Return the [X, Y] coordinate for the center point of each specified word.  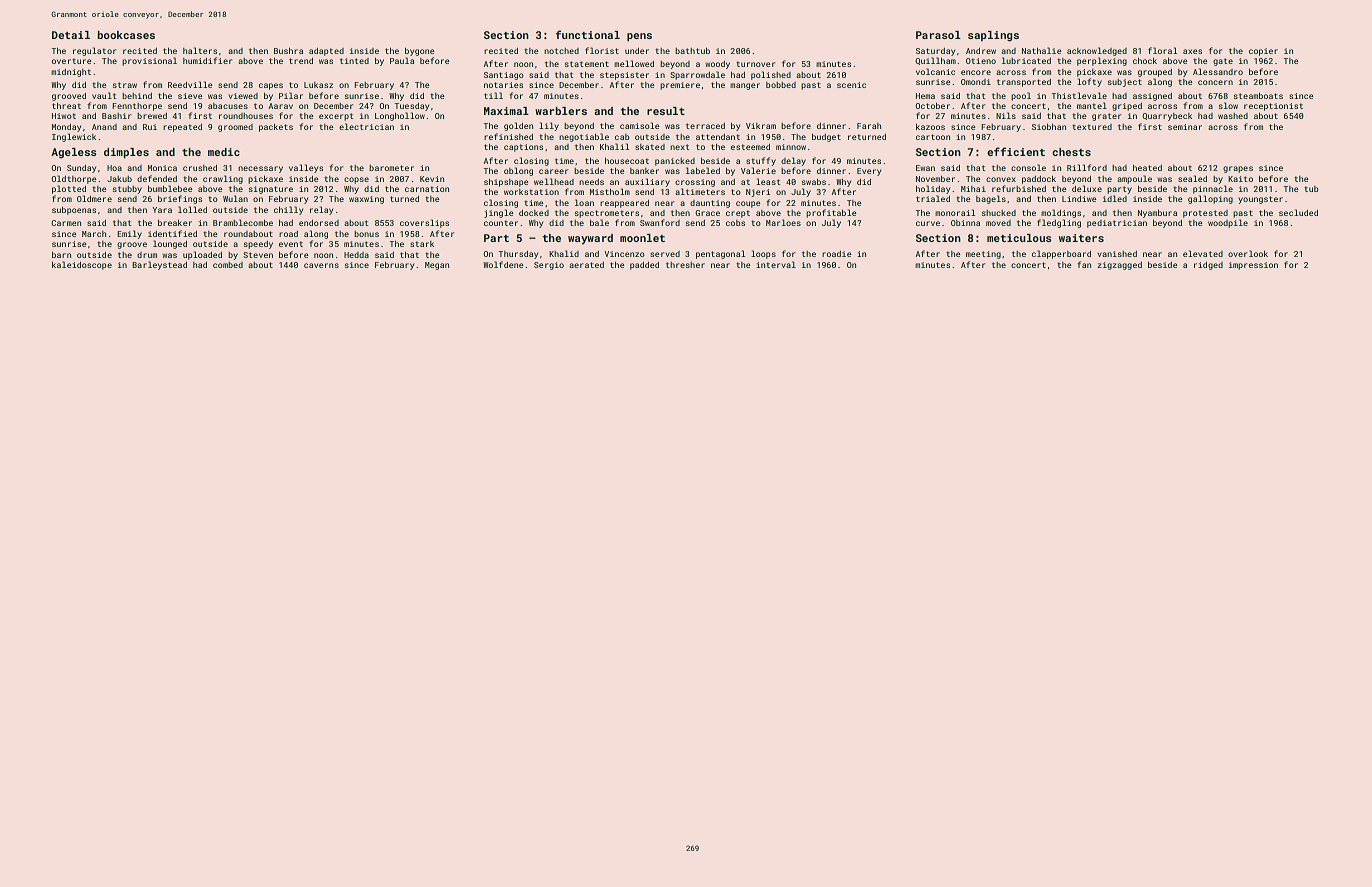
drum [147, 255]
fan [1084, 264]
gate [1223, 62]
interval [776, 264]
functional [588, 34]
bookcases [126, 35]
